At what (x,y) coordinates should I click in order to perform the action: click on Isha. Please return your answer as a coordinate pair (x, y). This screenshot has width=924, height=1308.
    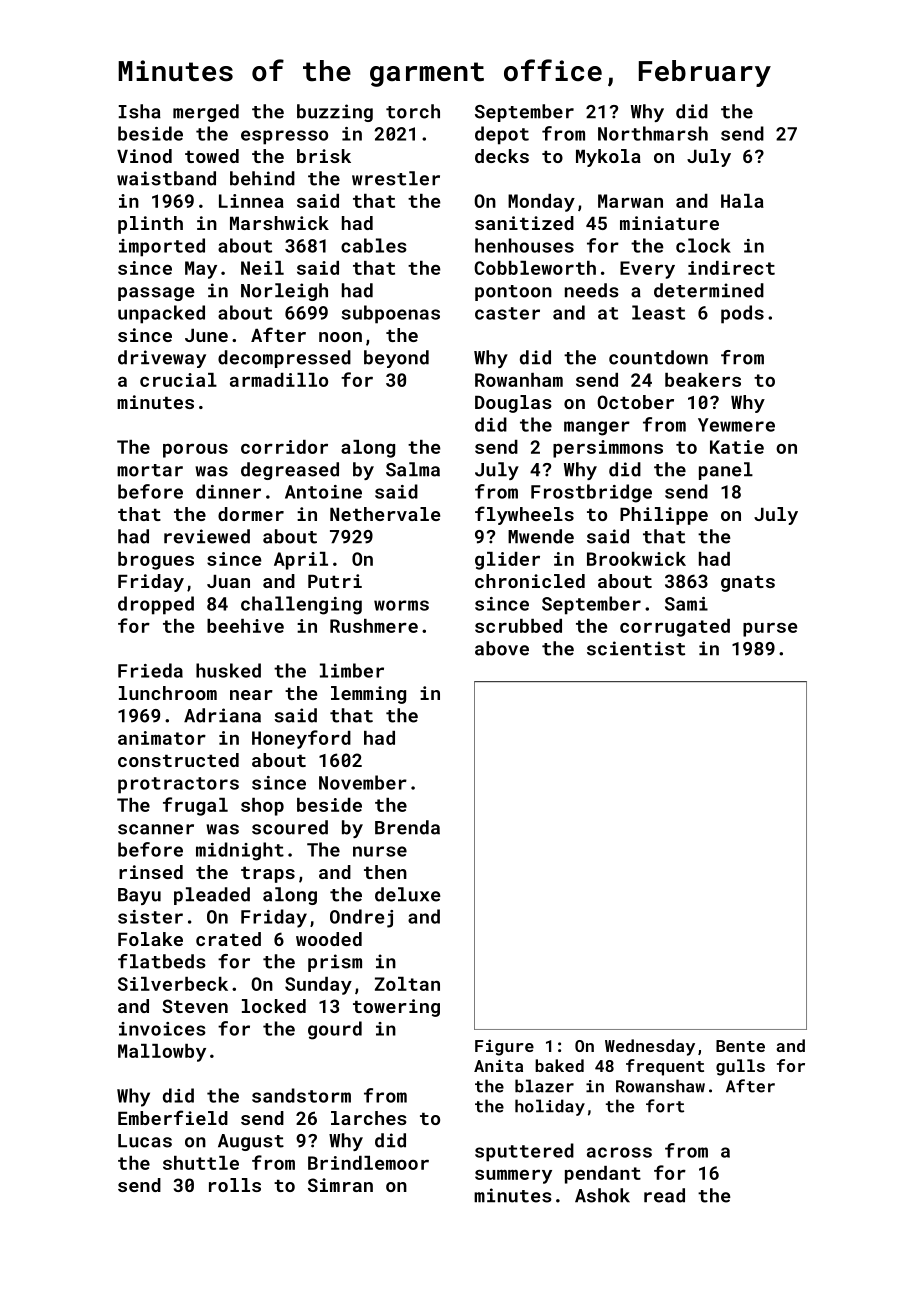
    Looking at the image, I should click on (140, 111).
